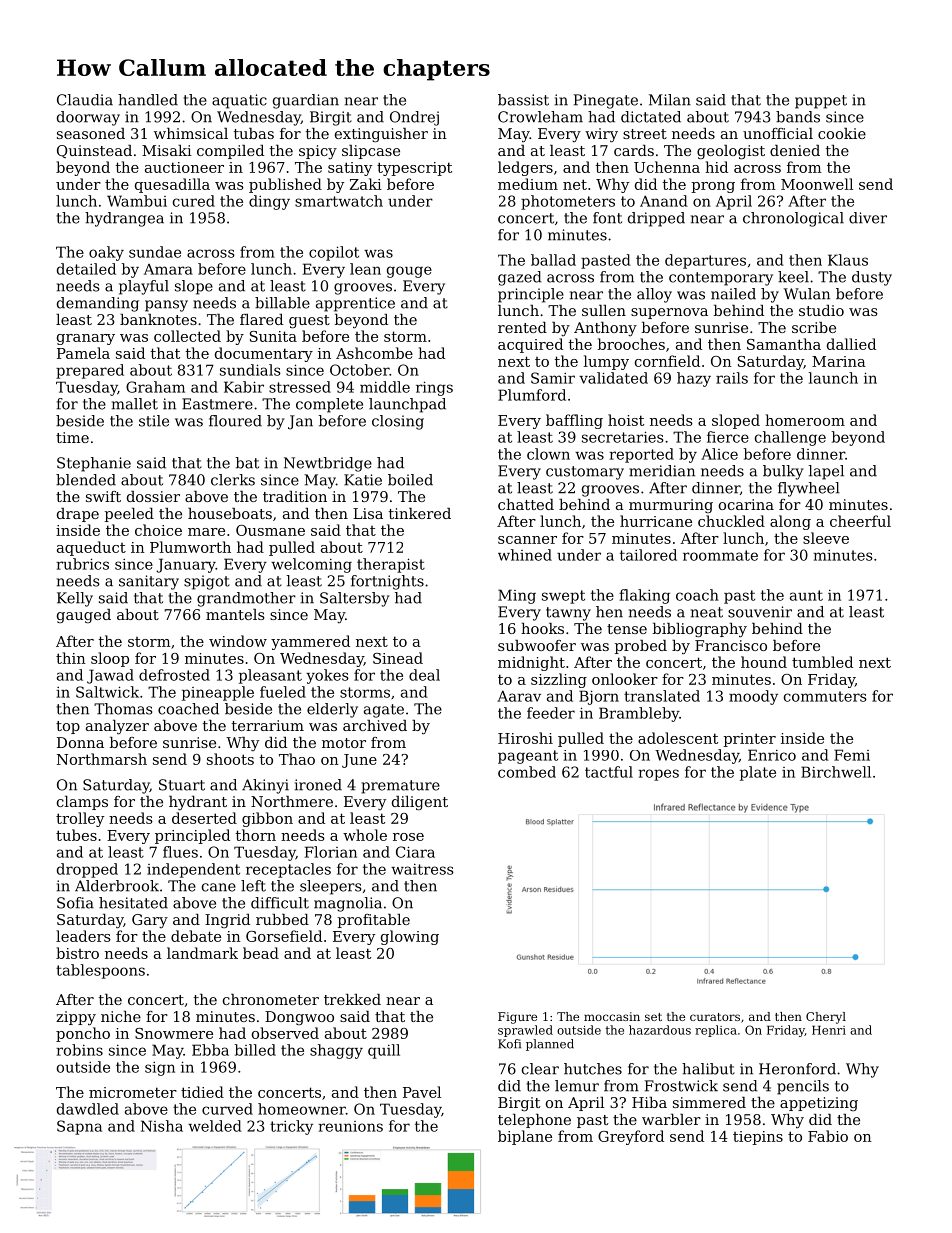 This screenshot has width=952, height=1233. What do you see at coordinates (94, 151) in the screenshot?
I see `Quinstead` at bounding box center [94, 151].
